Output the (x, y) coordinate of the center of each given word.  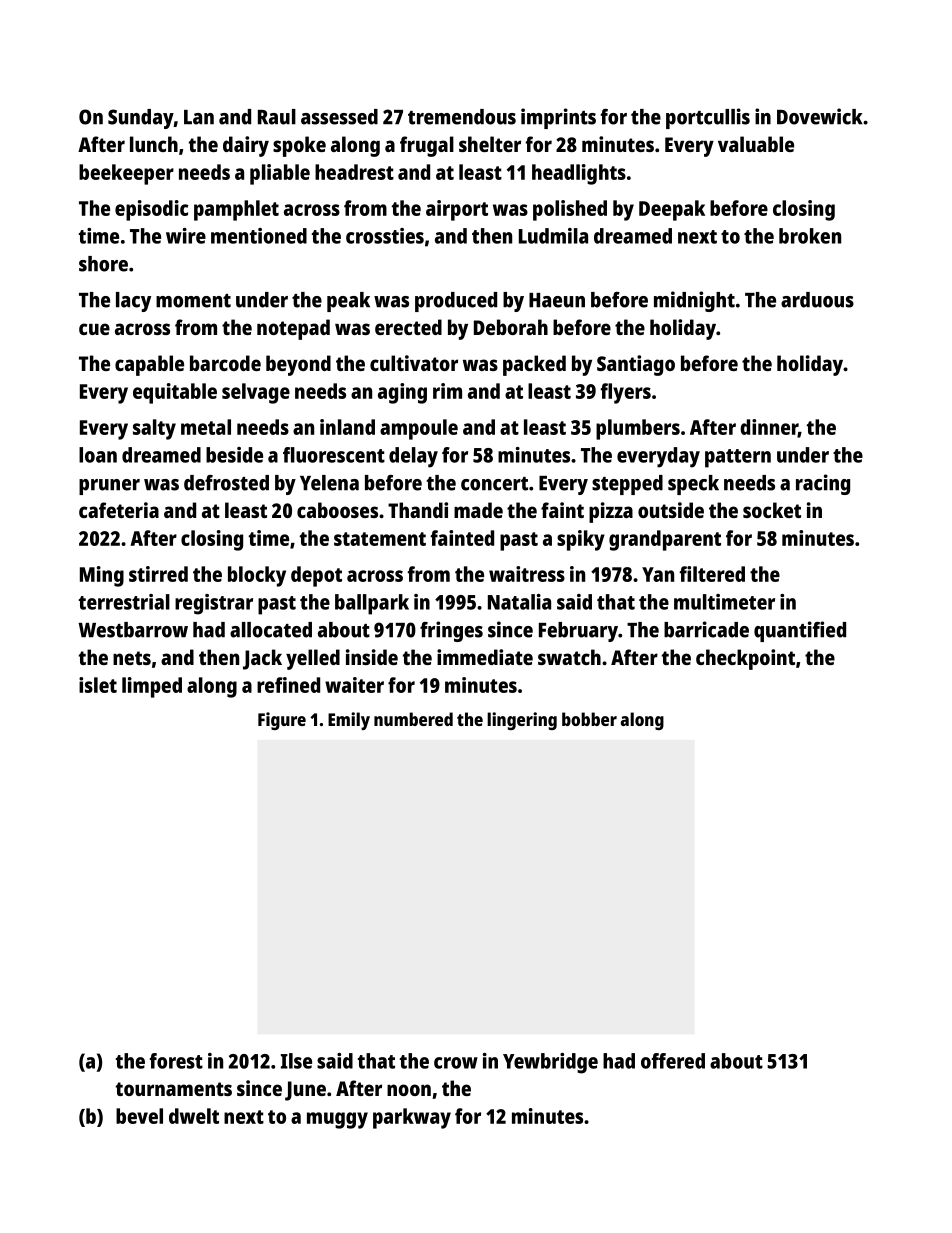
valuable (756, 144)
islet (98, 685)
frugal (427, 146)
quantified (800, 631)
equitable (175, 393)
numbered (413, 719)
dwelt (194, 1116)
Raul (277, 117)
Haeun (557, 300)
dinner (769, 428)
